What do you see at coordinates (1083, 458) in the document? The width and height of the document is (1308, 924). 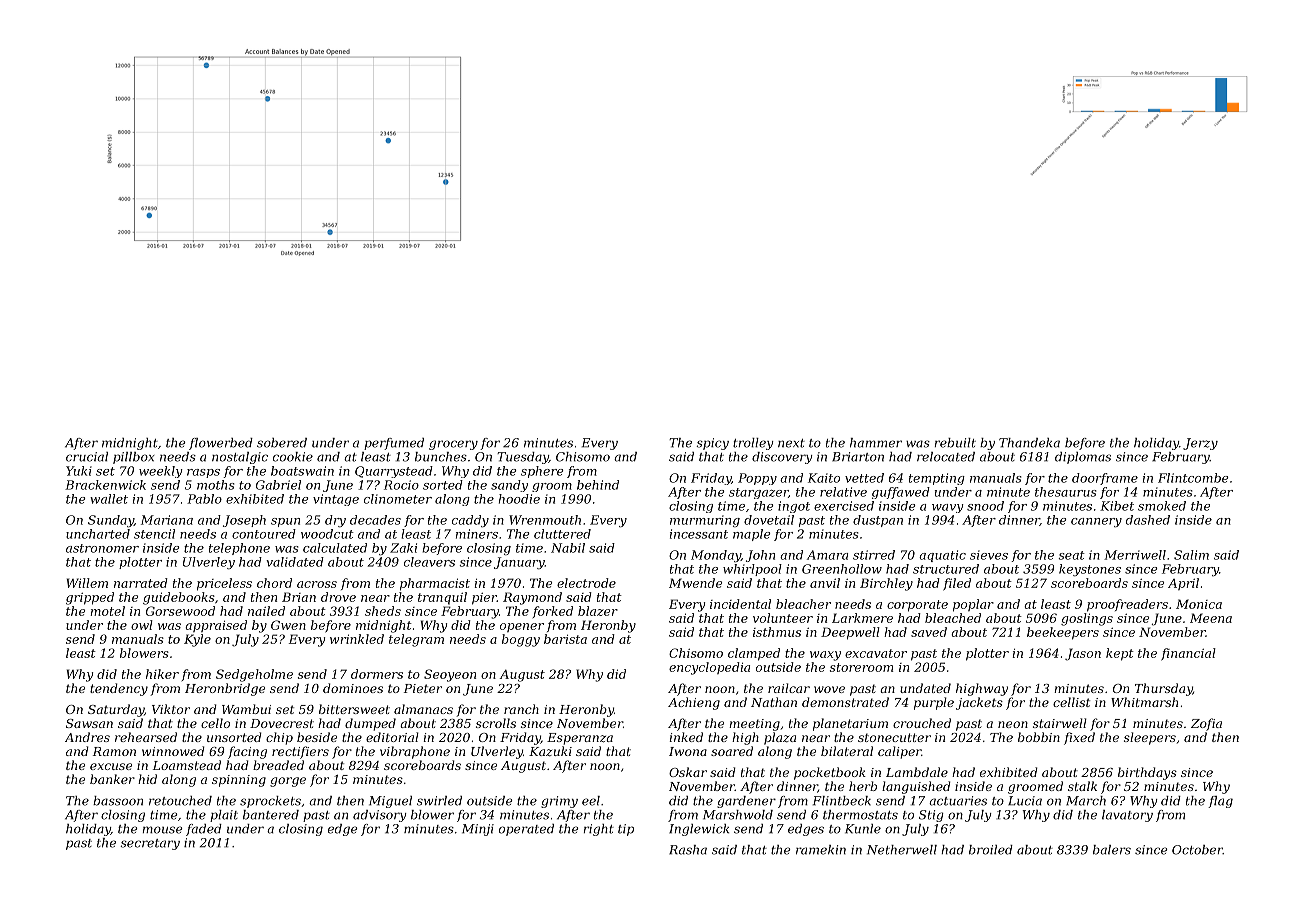 I see `diplomas` at bounding box center [1083, 458].
